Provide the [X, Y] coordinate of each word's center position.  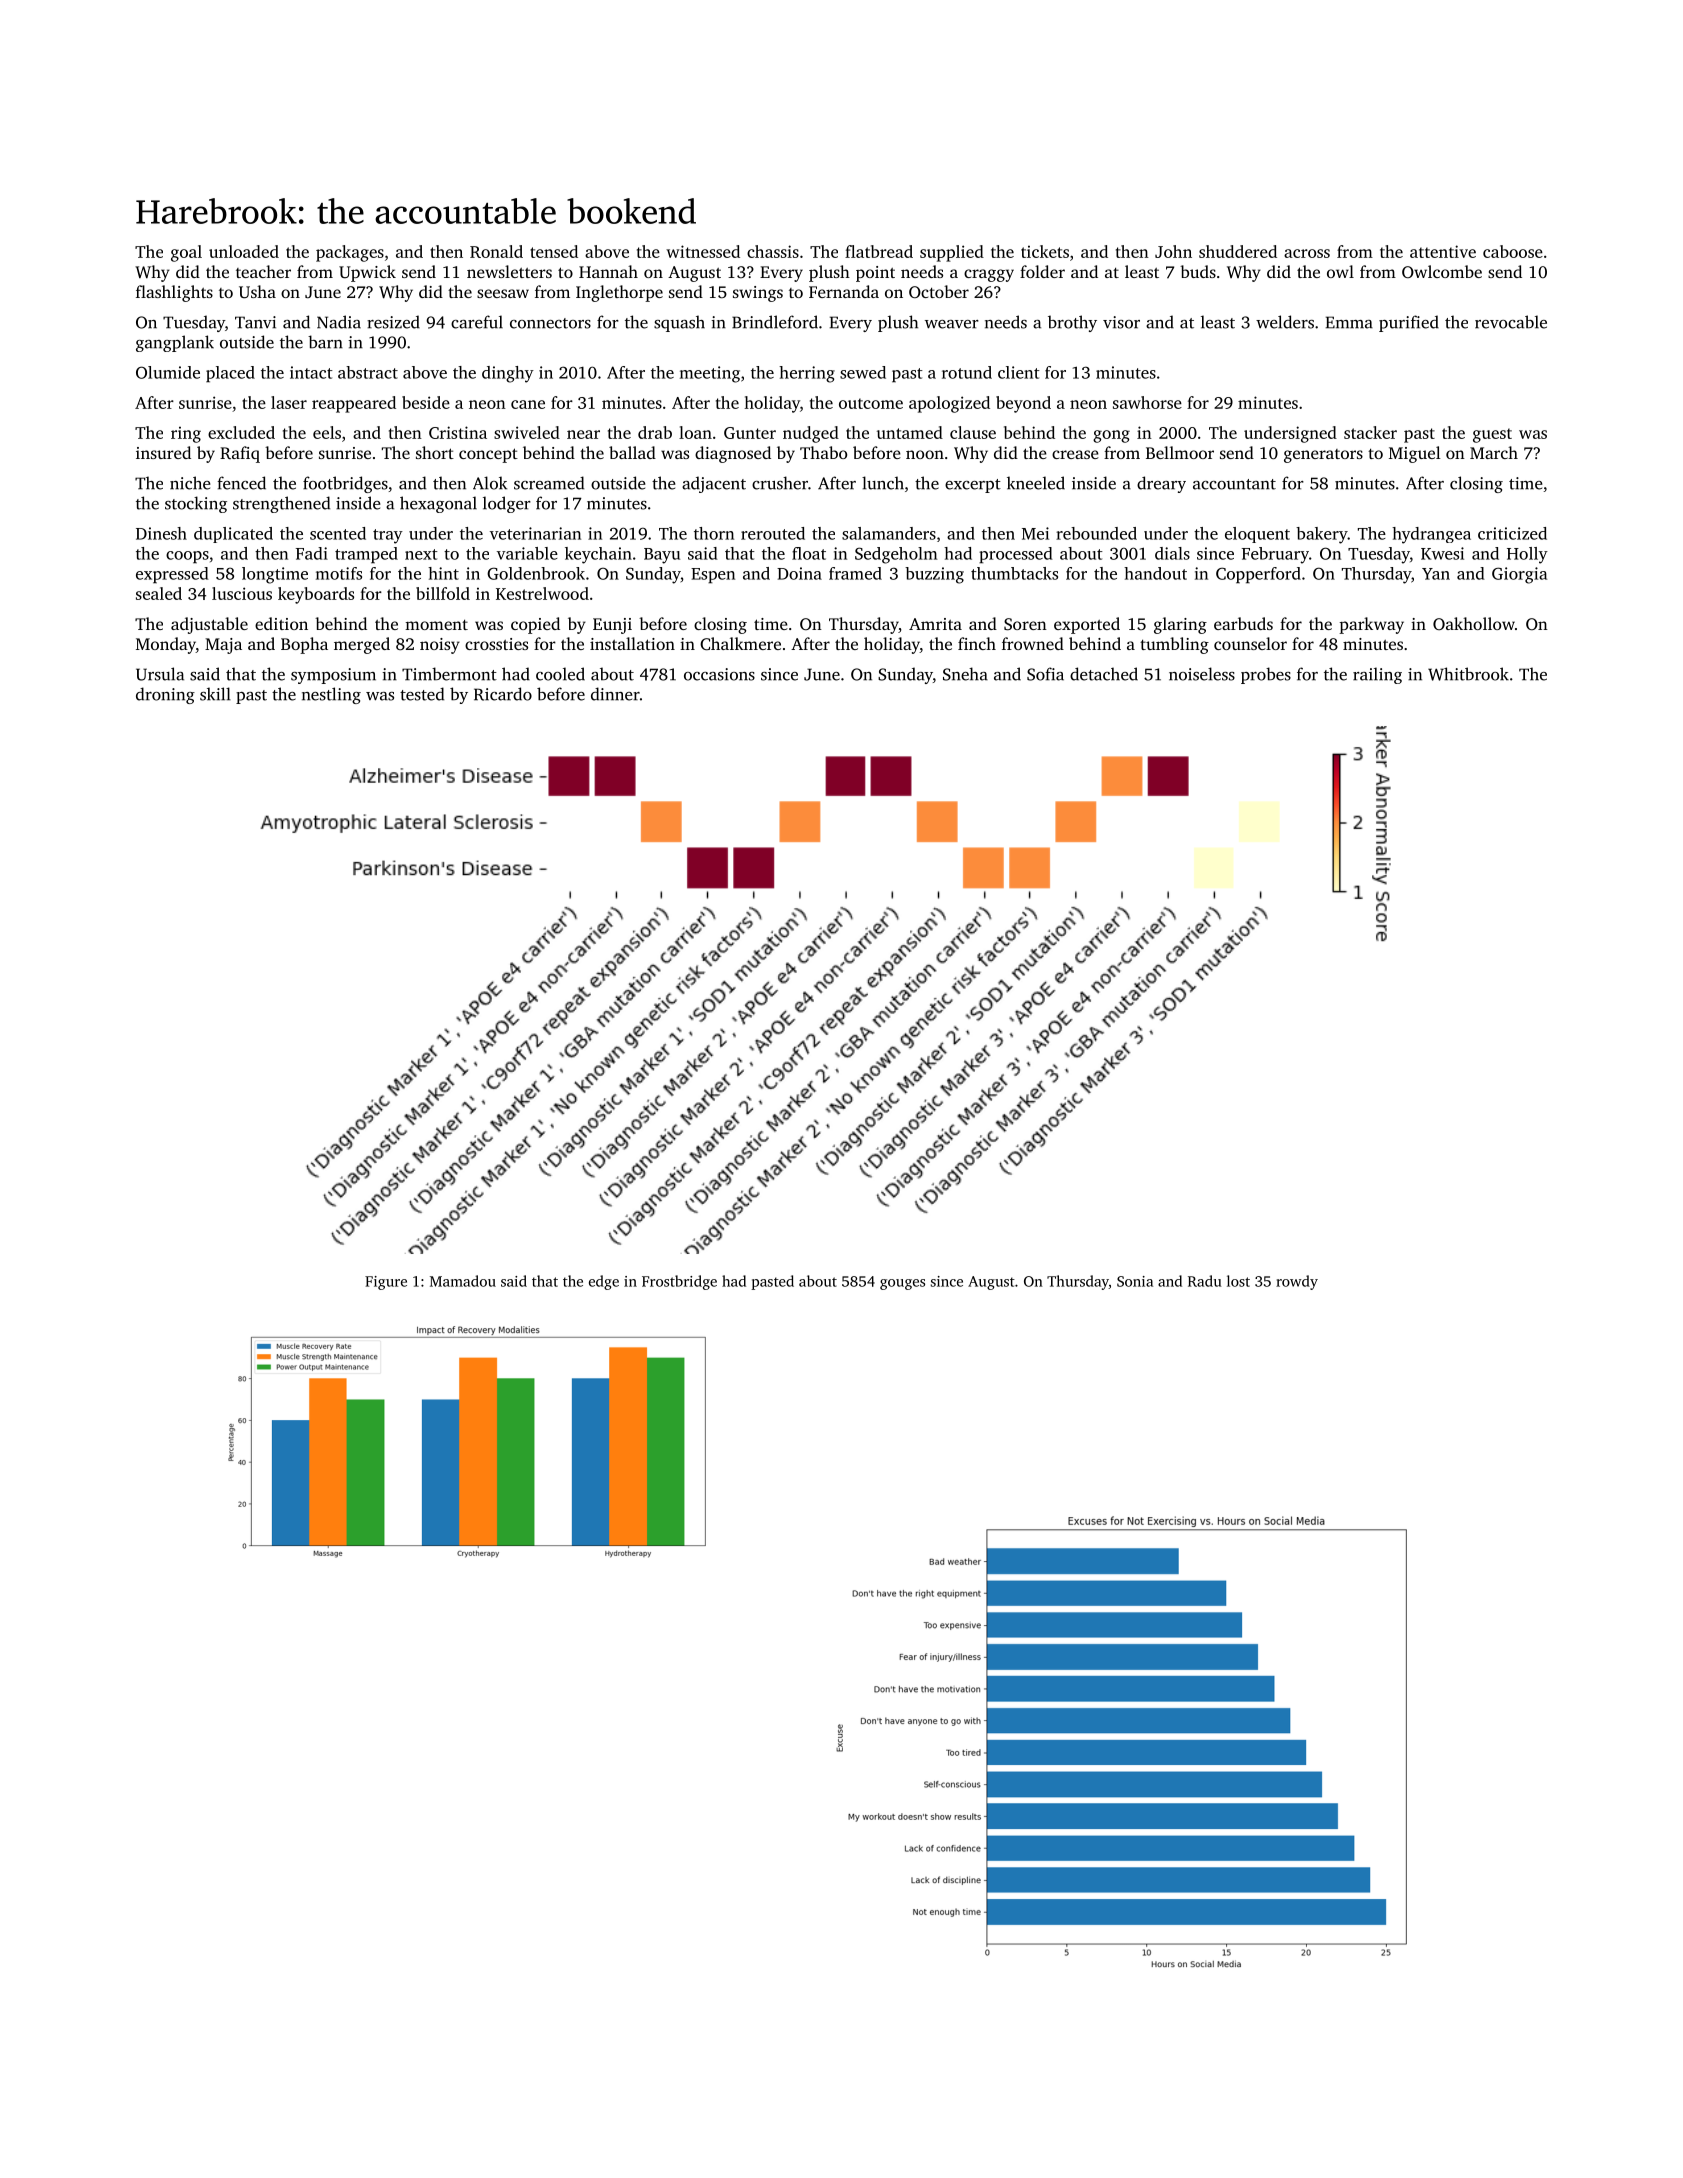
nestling [331, 695]
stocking [196, 504]
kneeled [1036, 483]
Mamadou [463, 1281]
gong [1111, 436]
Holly [1527, 555]
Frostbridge [679, 1282]
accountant [1234, 484]
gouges [902, 1284]
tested [422, 694]
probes [1266, 675]
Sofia [1045, 674]
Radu [1205, 1281]
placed [230, 374]
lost [1238, 1281]
